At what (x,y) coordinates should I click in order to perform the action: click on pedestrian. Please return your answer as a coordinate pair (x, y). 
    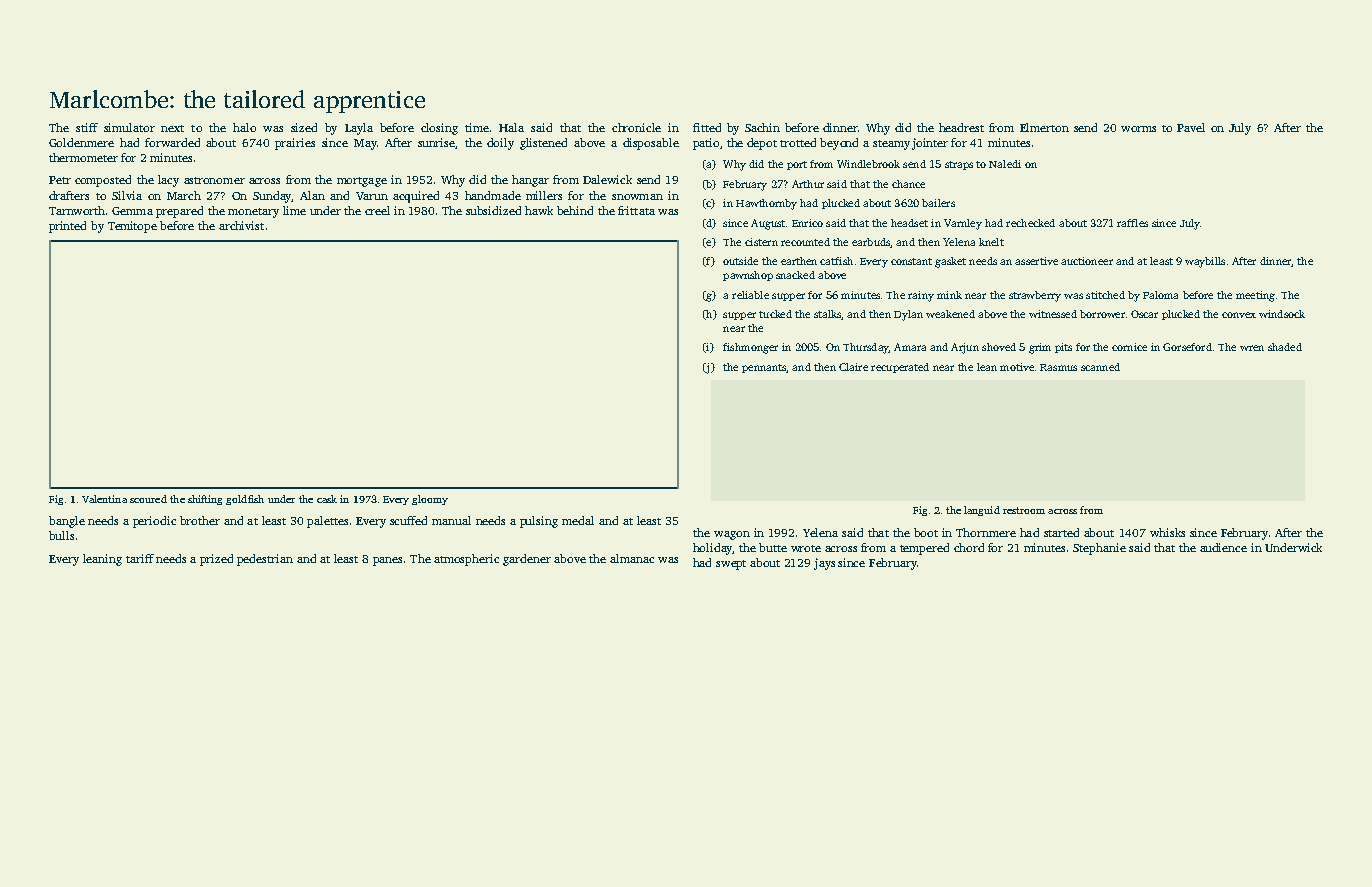
    Looking at the image, I should click on (265, 560).
